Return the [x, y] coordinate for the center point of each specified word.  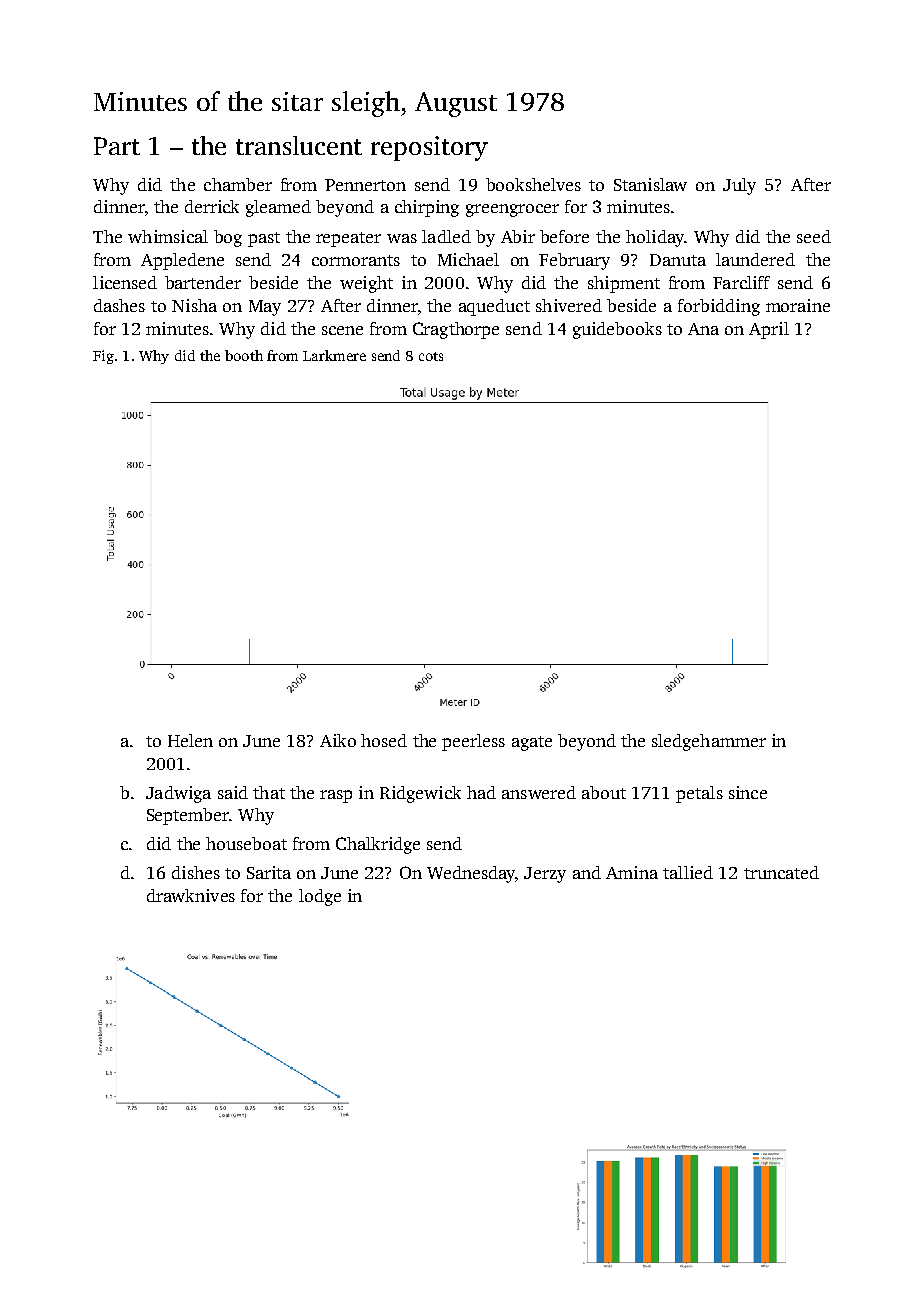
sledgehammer [709, 742]
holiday [655, 238]
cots [431, 356]
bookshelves [533, 184]
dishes [196, 872]
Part [117, 146]
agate [532, 743]
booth [244, 355]
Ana [703, 329]
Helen [190, 740]
